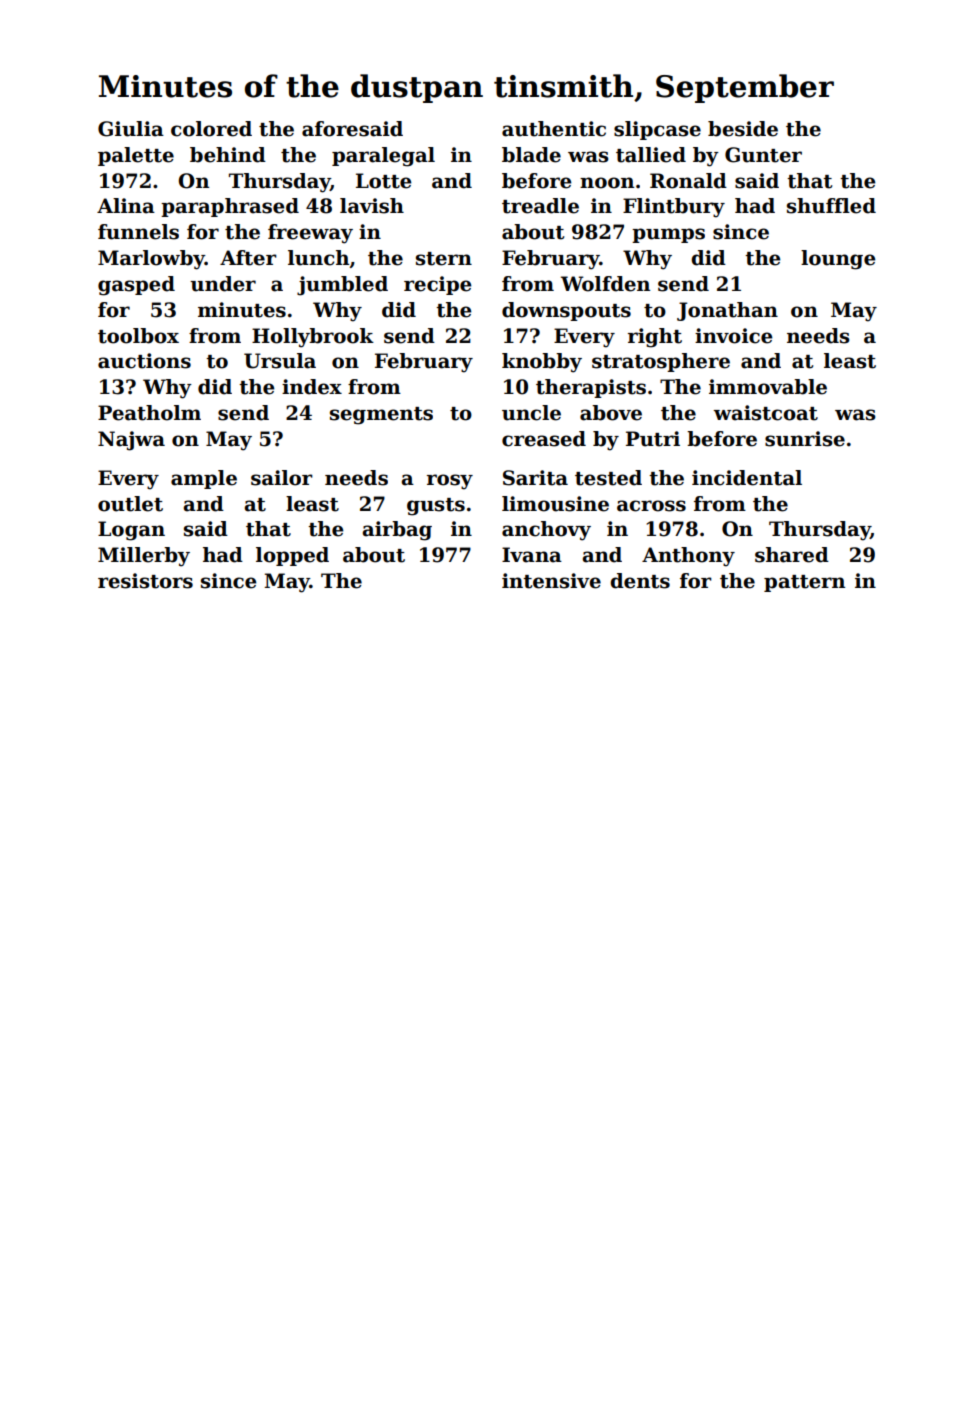 This screenshot has height=1410, width=974. I want to click on sunrise, so click(805, 439).
